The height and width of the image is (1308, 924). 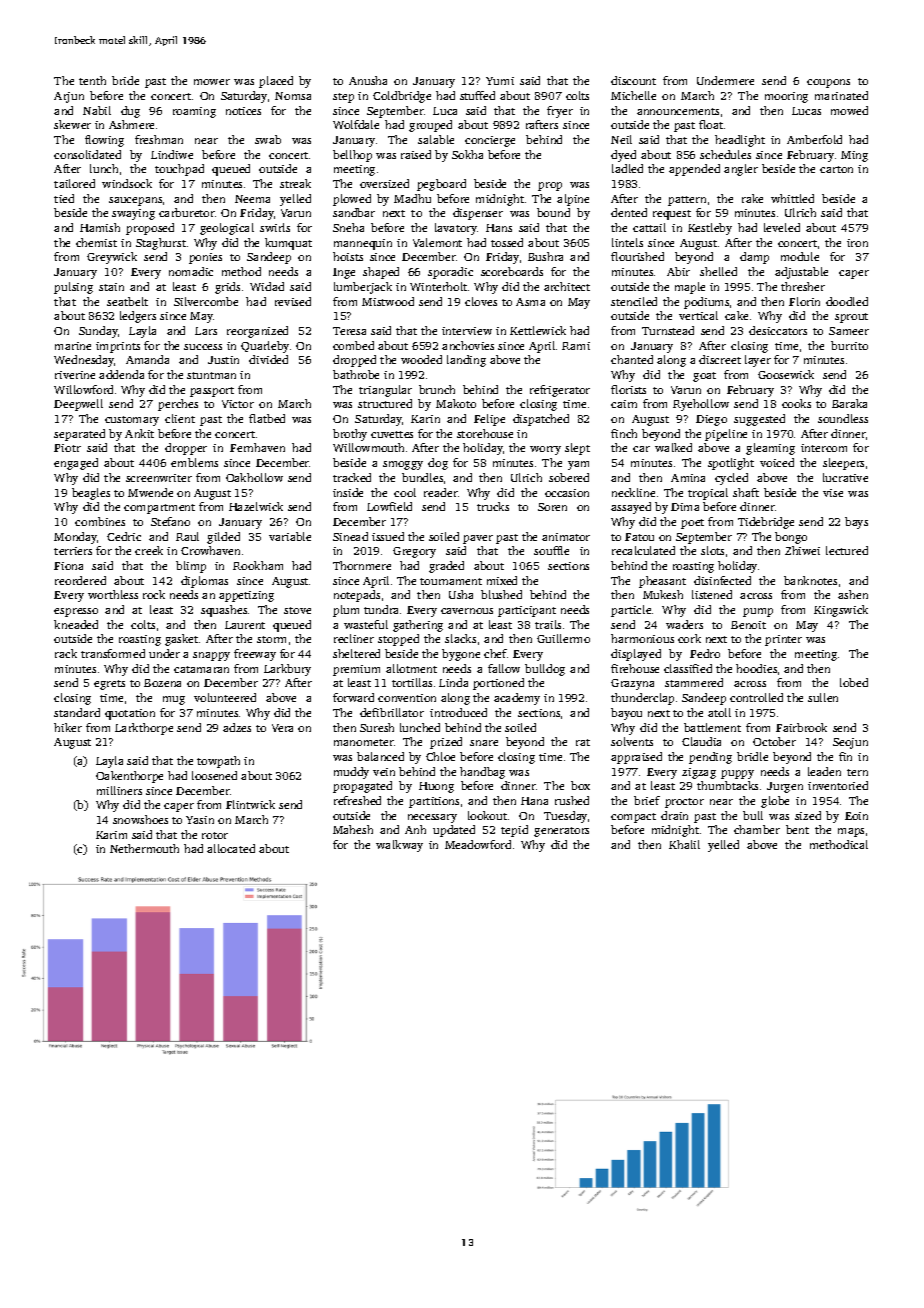 What do you see at coordinates (633, 80) in the image?
I see `discount` at bounding box center [633, 80].
